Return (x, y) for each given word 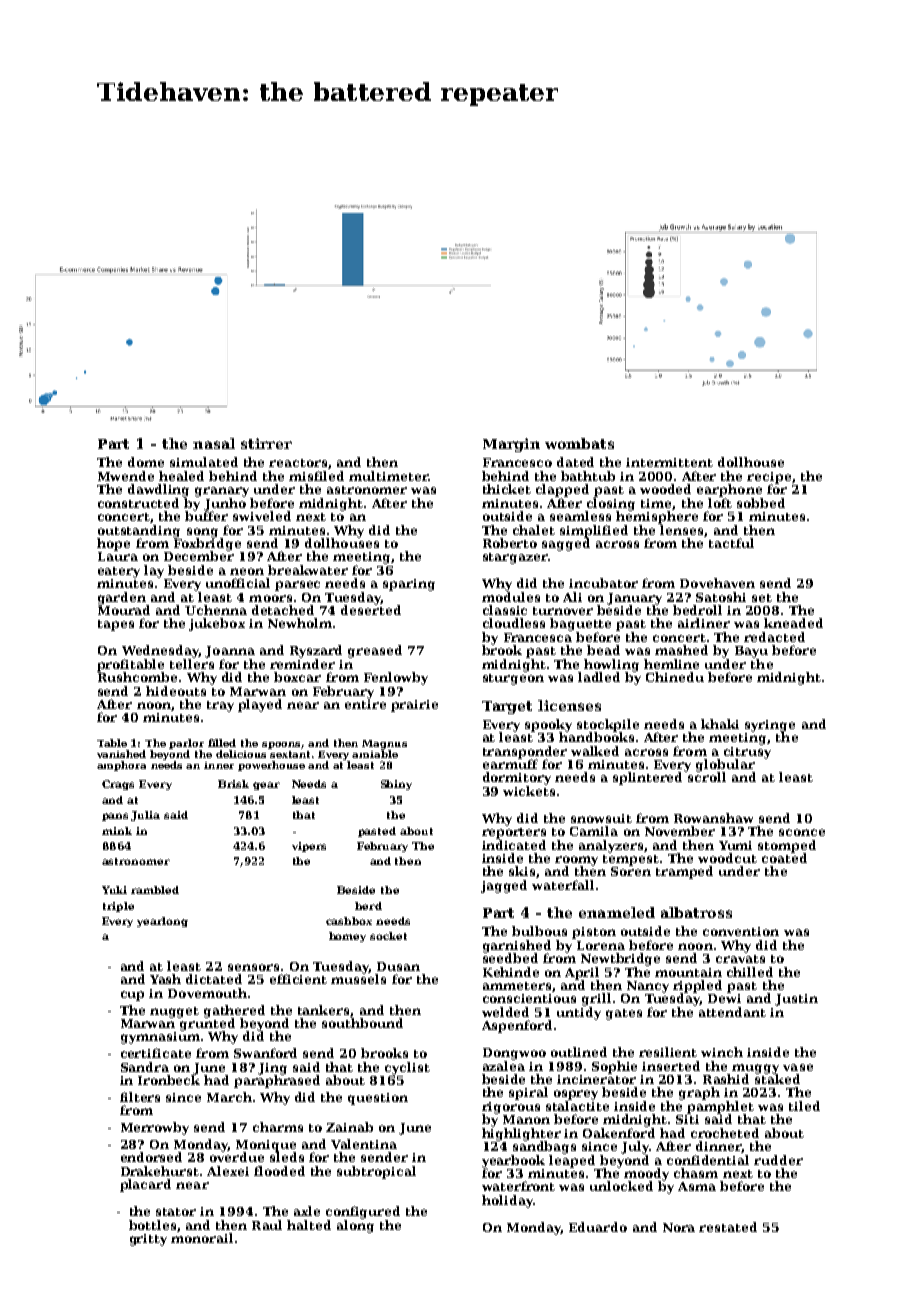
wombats (579, 443)
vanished (121, 754)
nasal (214, 443)
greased (375, 651)
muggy (755, 1069)
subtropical (376, 1172)
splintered (647, 778)
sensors (253, 967)
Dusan (398, 966)
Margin (511, 445)
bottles (152, 1225)
